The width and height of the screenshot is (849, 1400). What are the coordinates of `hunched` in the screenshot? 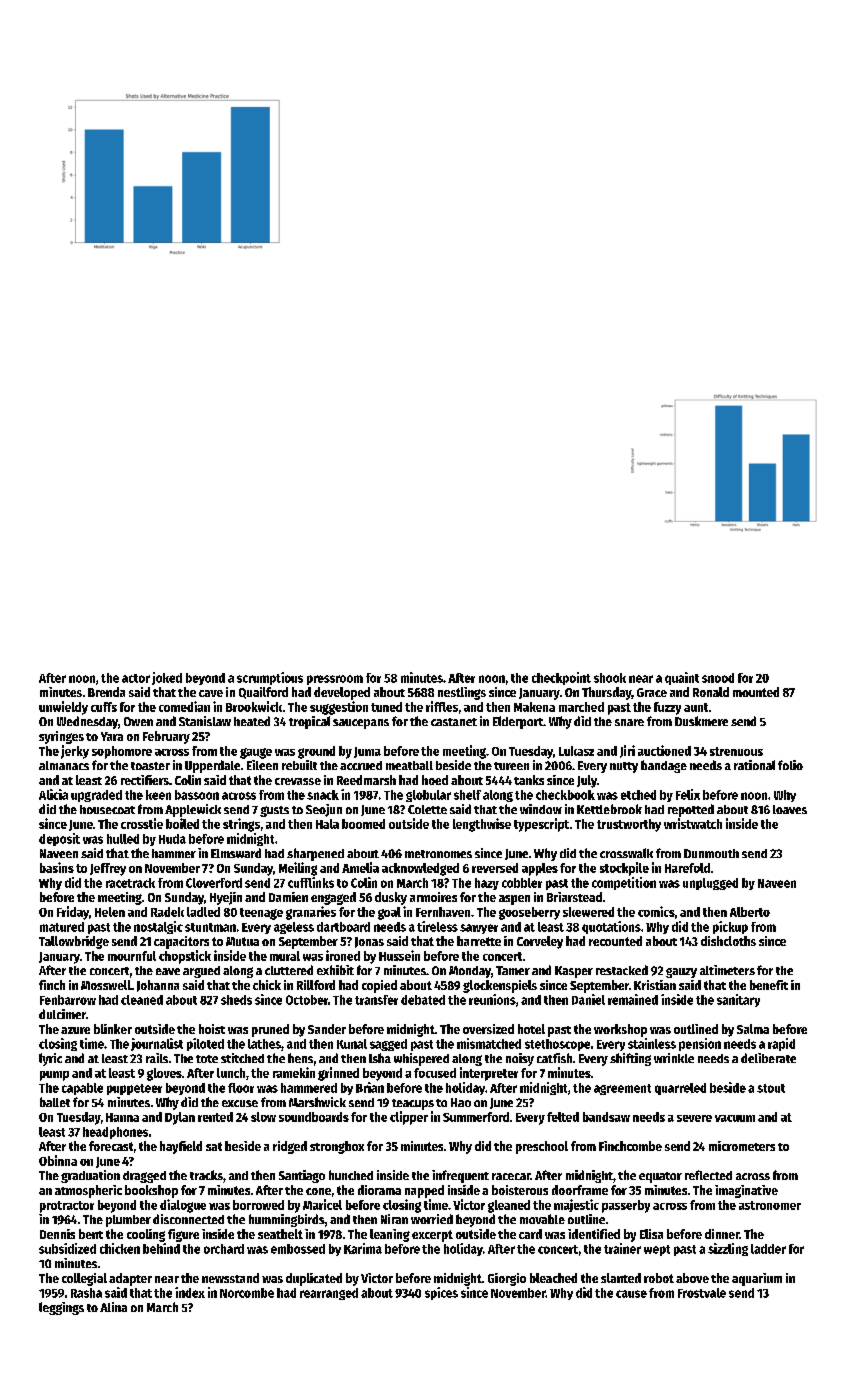 It's located at (351, 1175).
